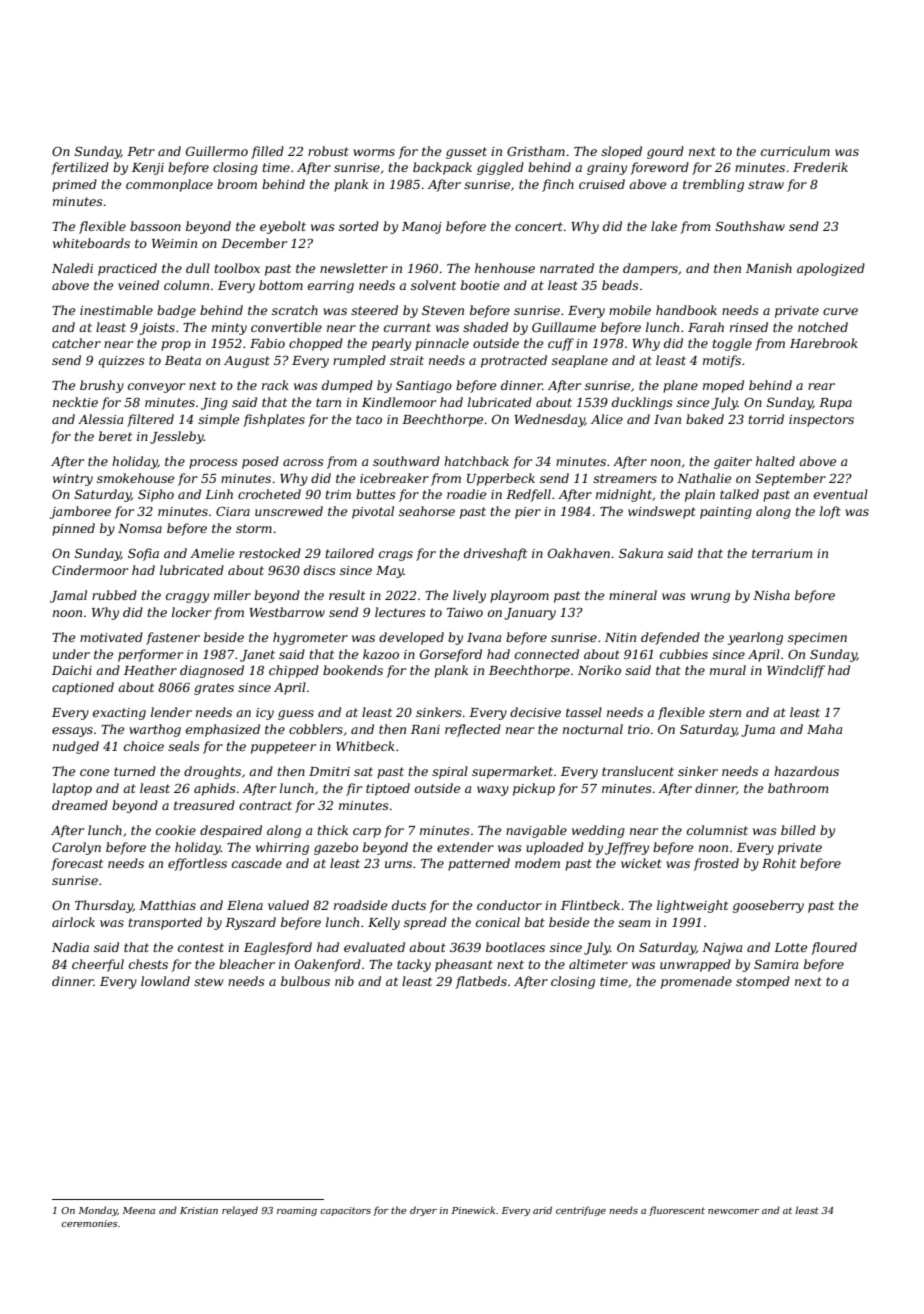 The height and width of the document is (1314, 924). What do you see at coordinates (396, 556) in the document?
I see `crags` at bounding box center [396, 556].
